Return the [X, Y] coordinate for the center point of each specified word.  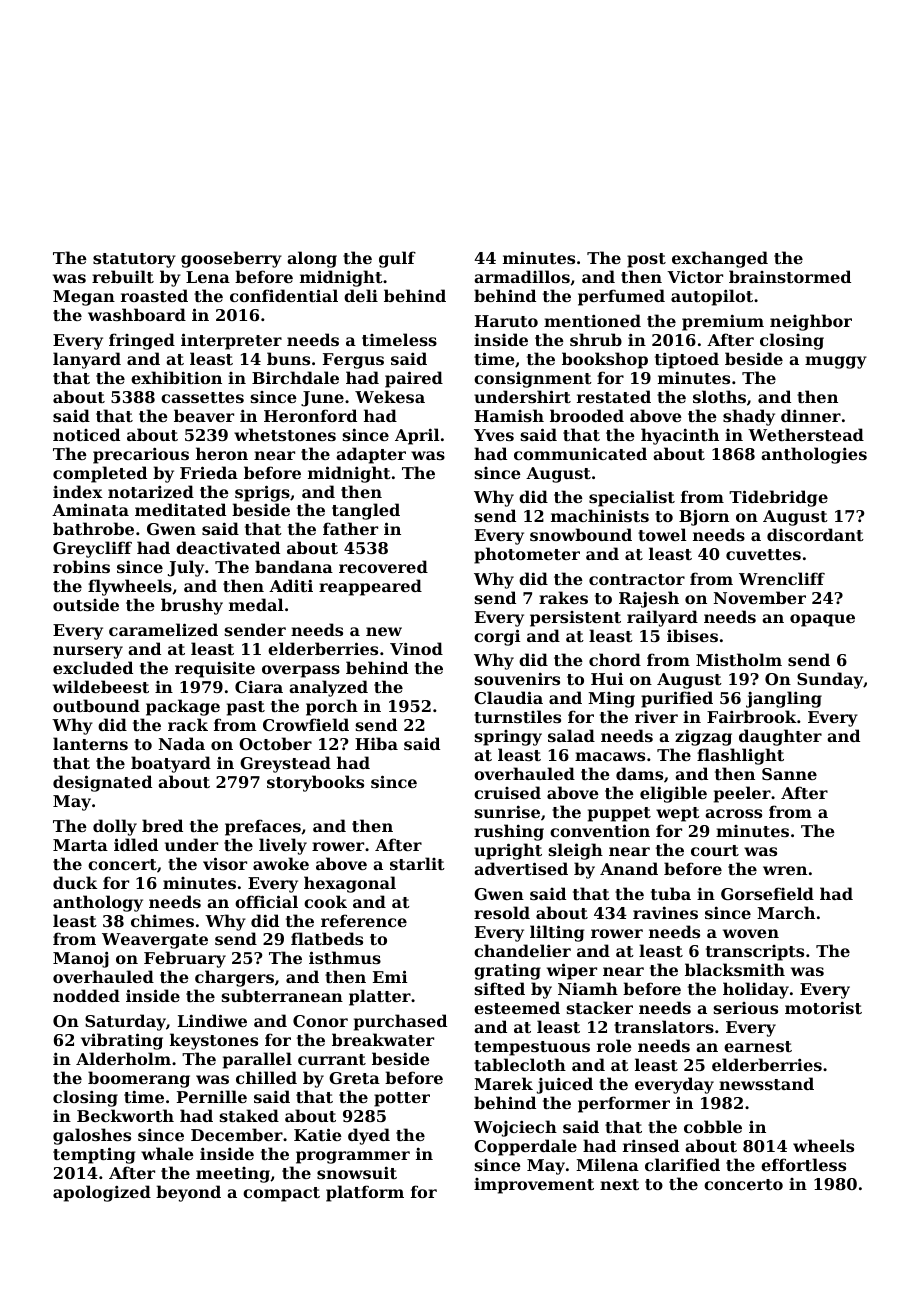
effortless [803, 1164]
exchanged [720, 259]
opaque [822, 620]
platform [365, 1193]
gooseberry [231, 259]
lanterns [90, 743]
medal [256, 604]
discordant [815, 534]
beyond [188, 1193]
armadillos [522, 276]
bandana [294, 566]
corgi [497, 637]
